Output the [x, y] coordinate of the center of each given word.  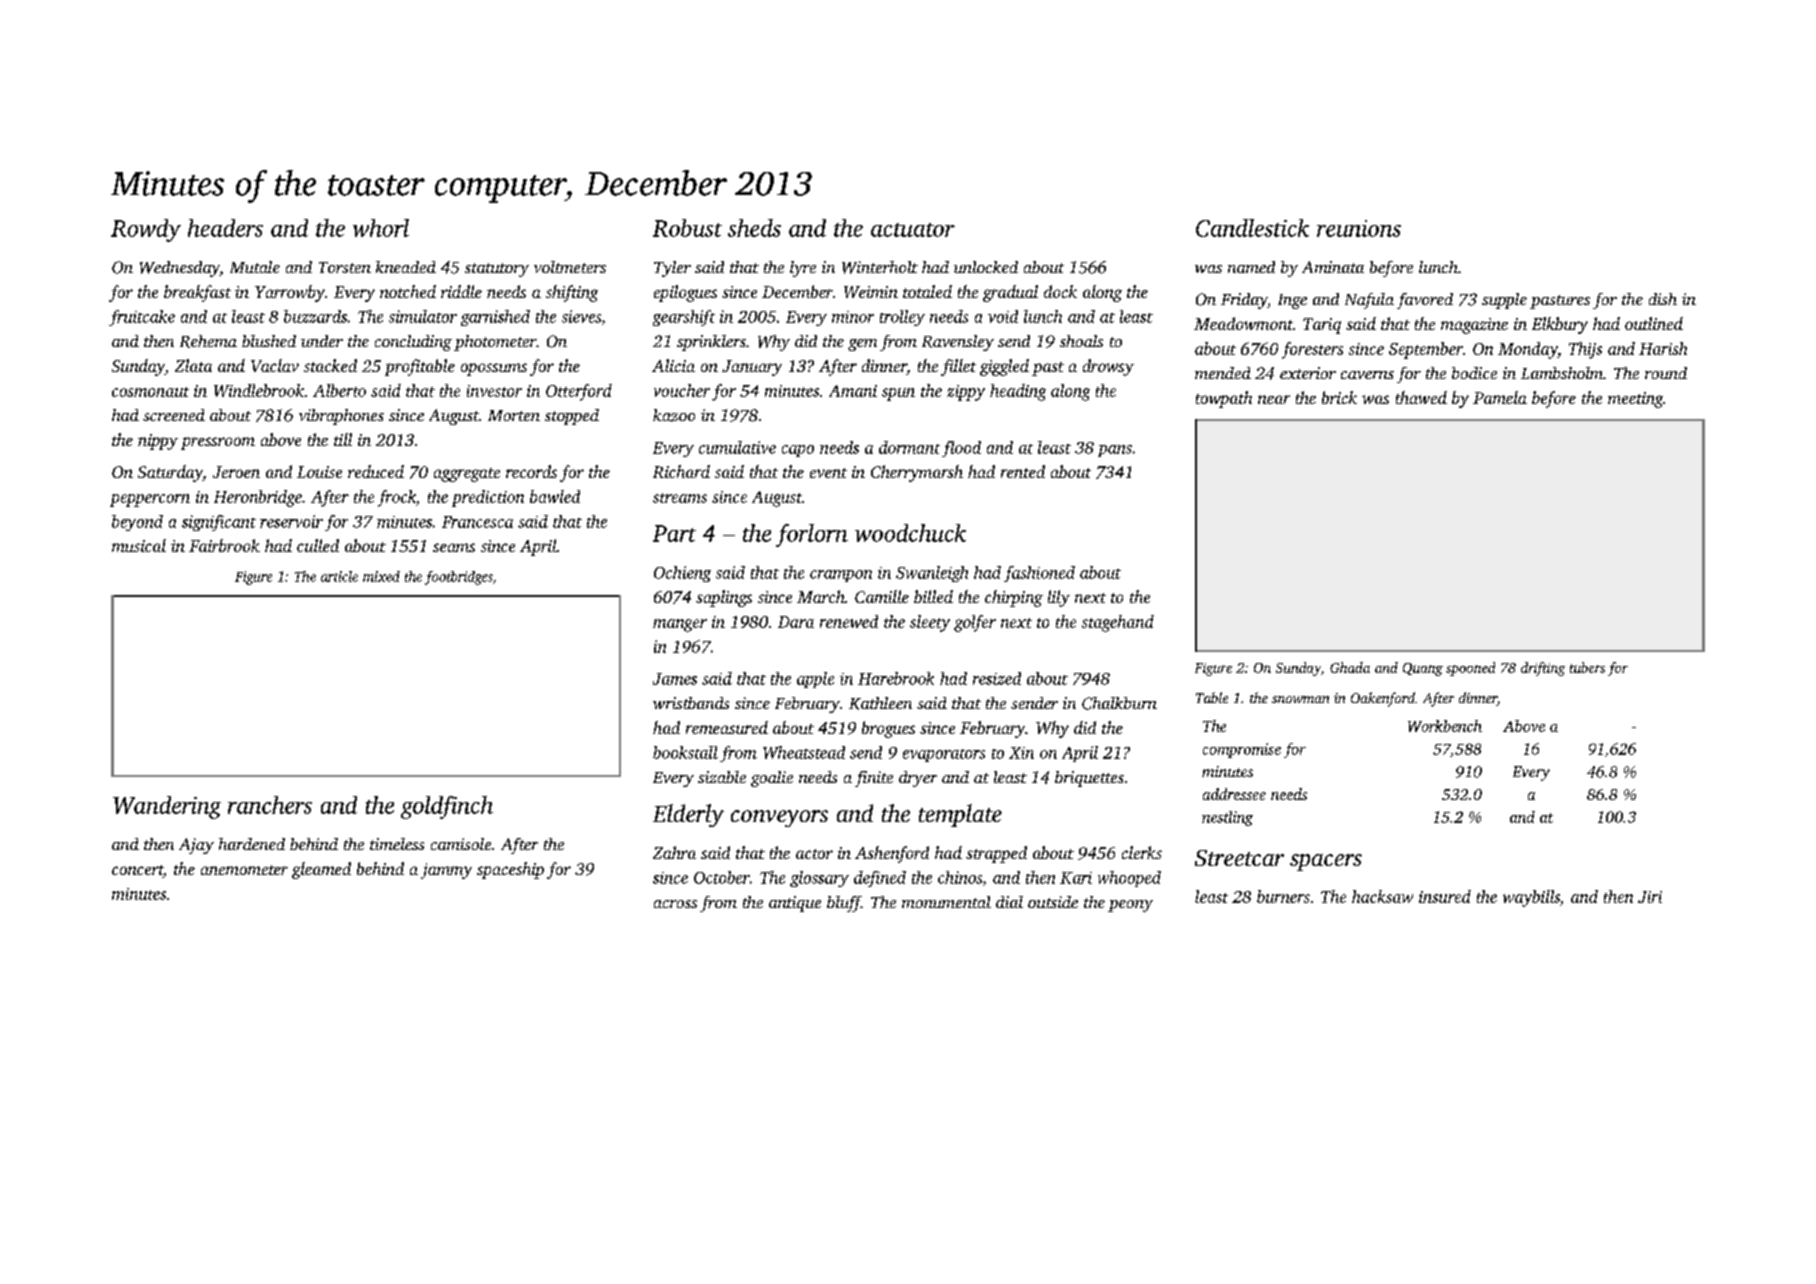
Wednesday [180, 269]
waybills [1531, 898]
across [675, 904]
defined [880, 879]
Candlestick [1252, 228]
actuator [913, 230]
